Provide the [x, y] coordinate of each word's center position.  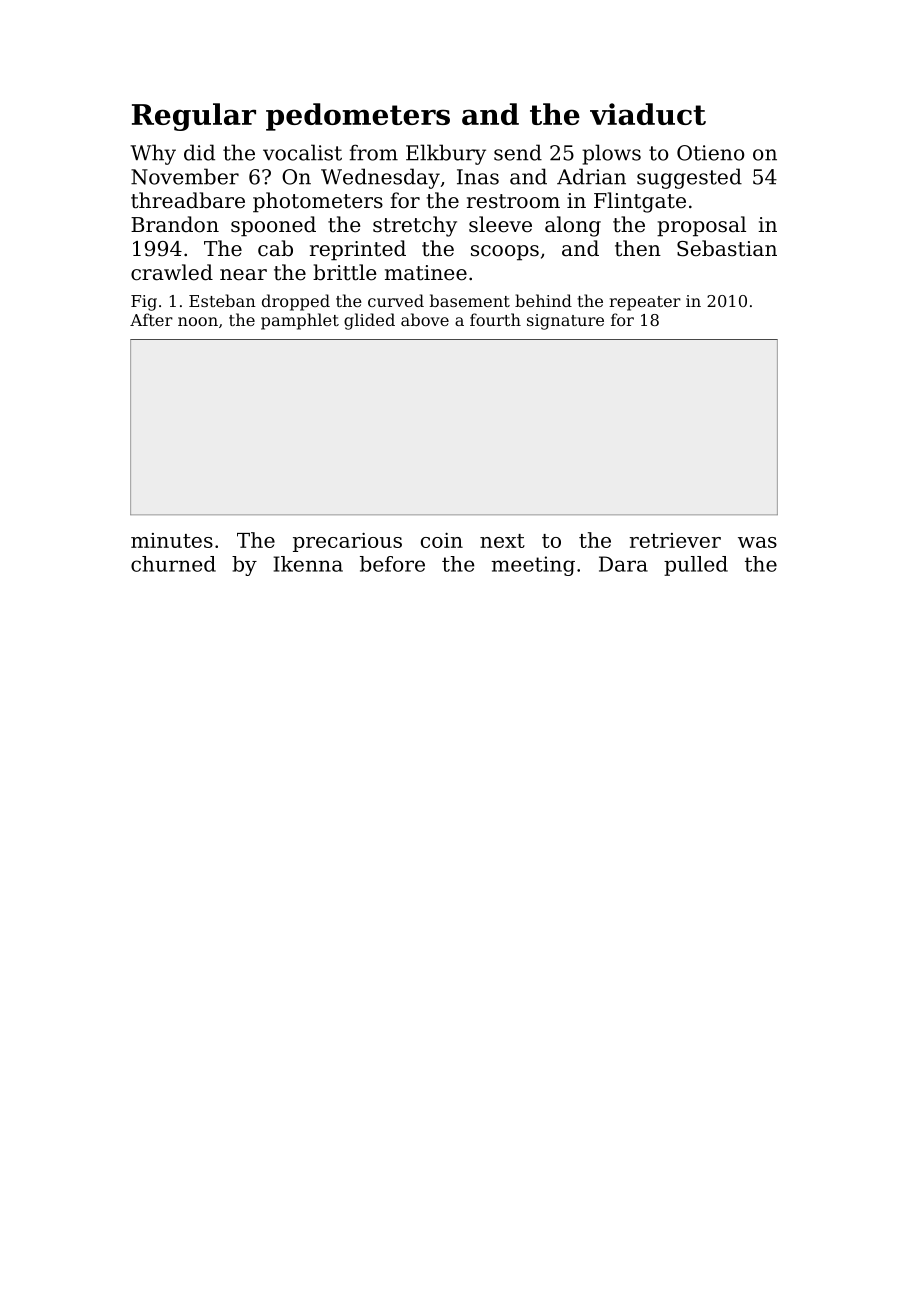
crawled [172, 272]
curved [396, 300]
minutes [172, 540]
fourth [495, 319]
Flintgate [640, 202]
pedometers [358, 117]
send [518, 152]
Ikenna [308, 564]
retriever [675, 540]
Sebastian [727, 248]
